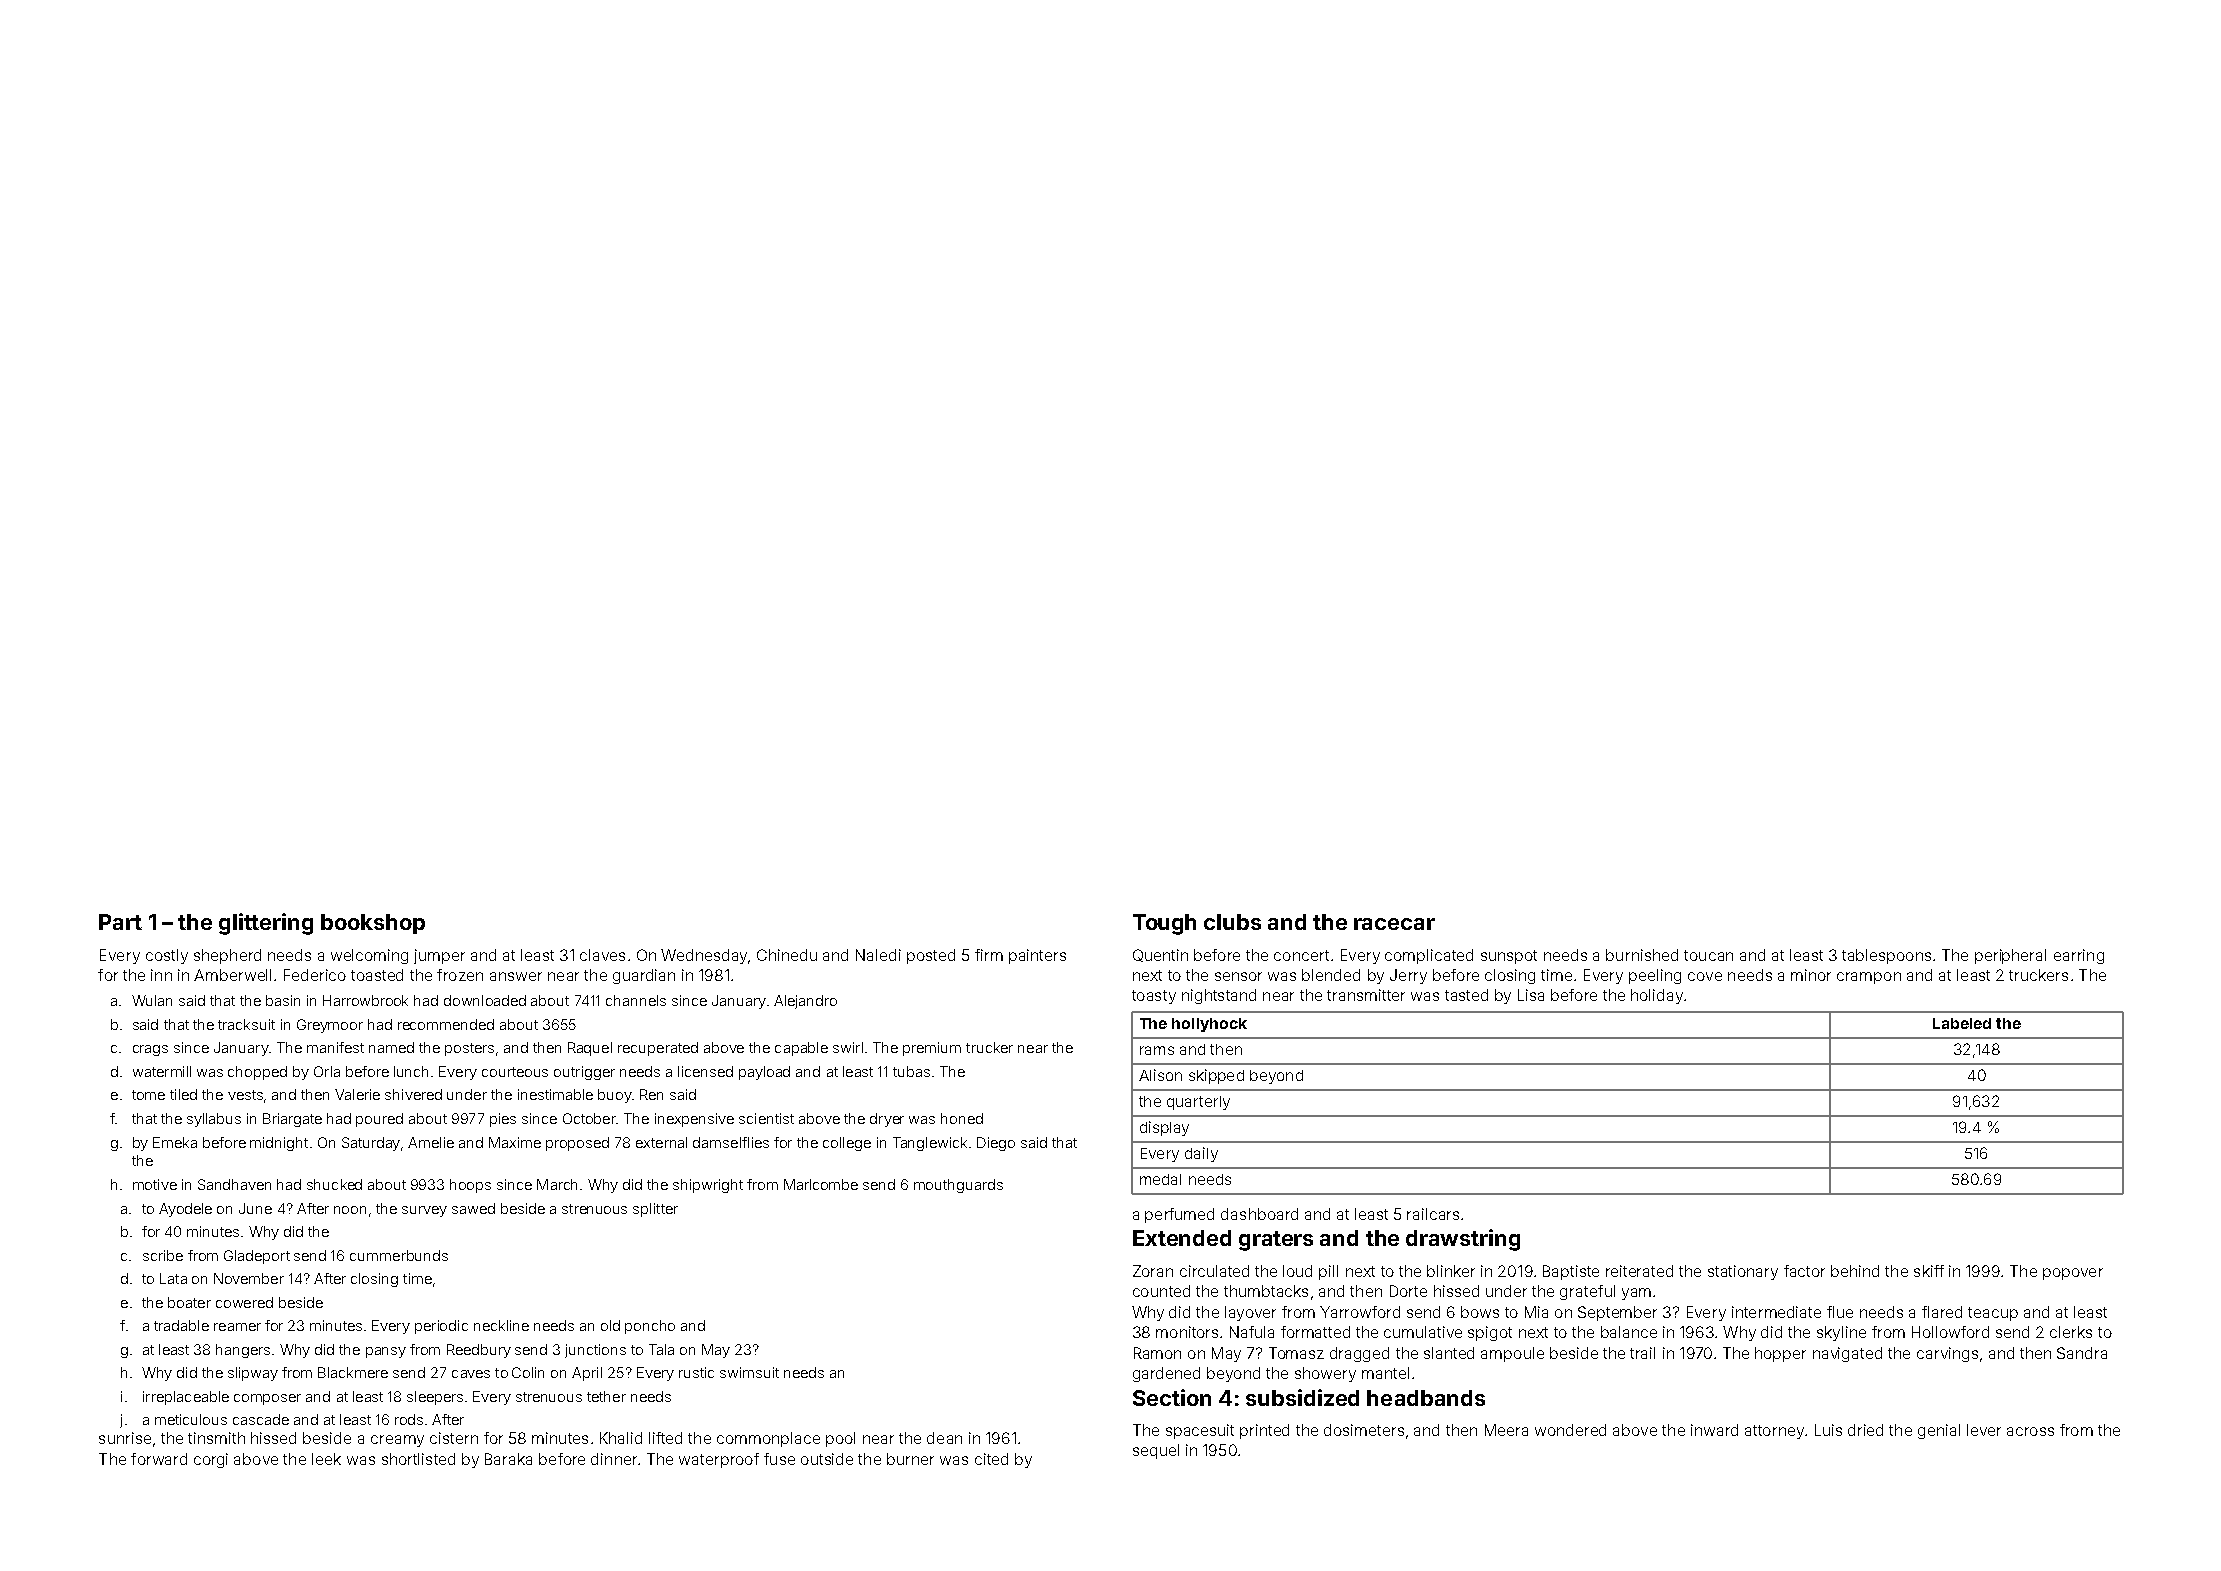 The image size is (2221, 1571). What do you see at coordinates (932, 1049) in the screenshot?
I see `premium` at bounding box center [932, 1049].
